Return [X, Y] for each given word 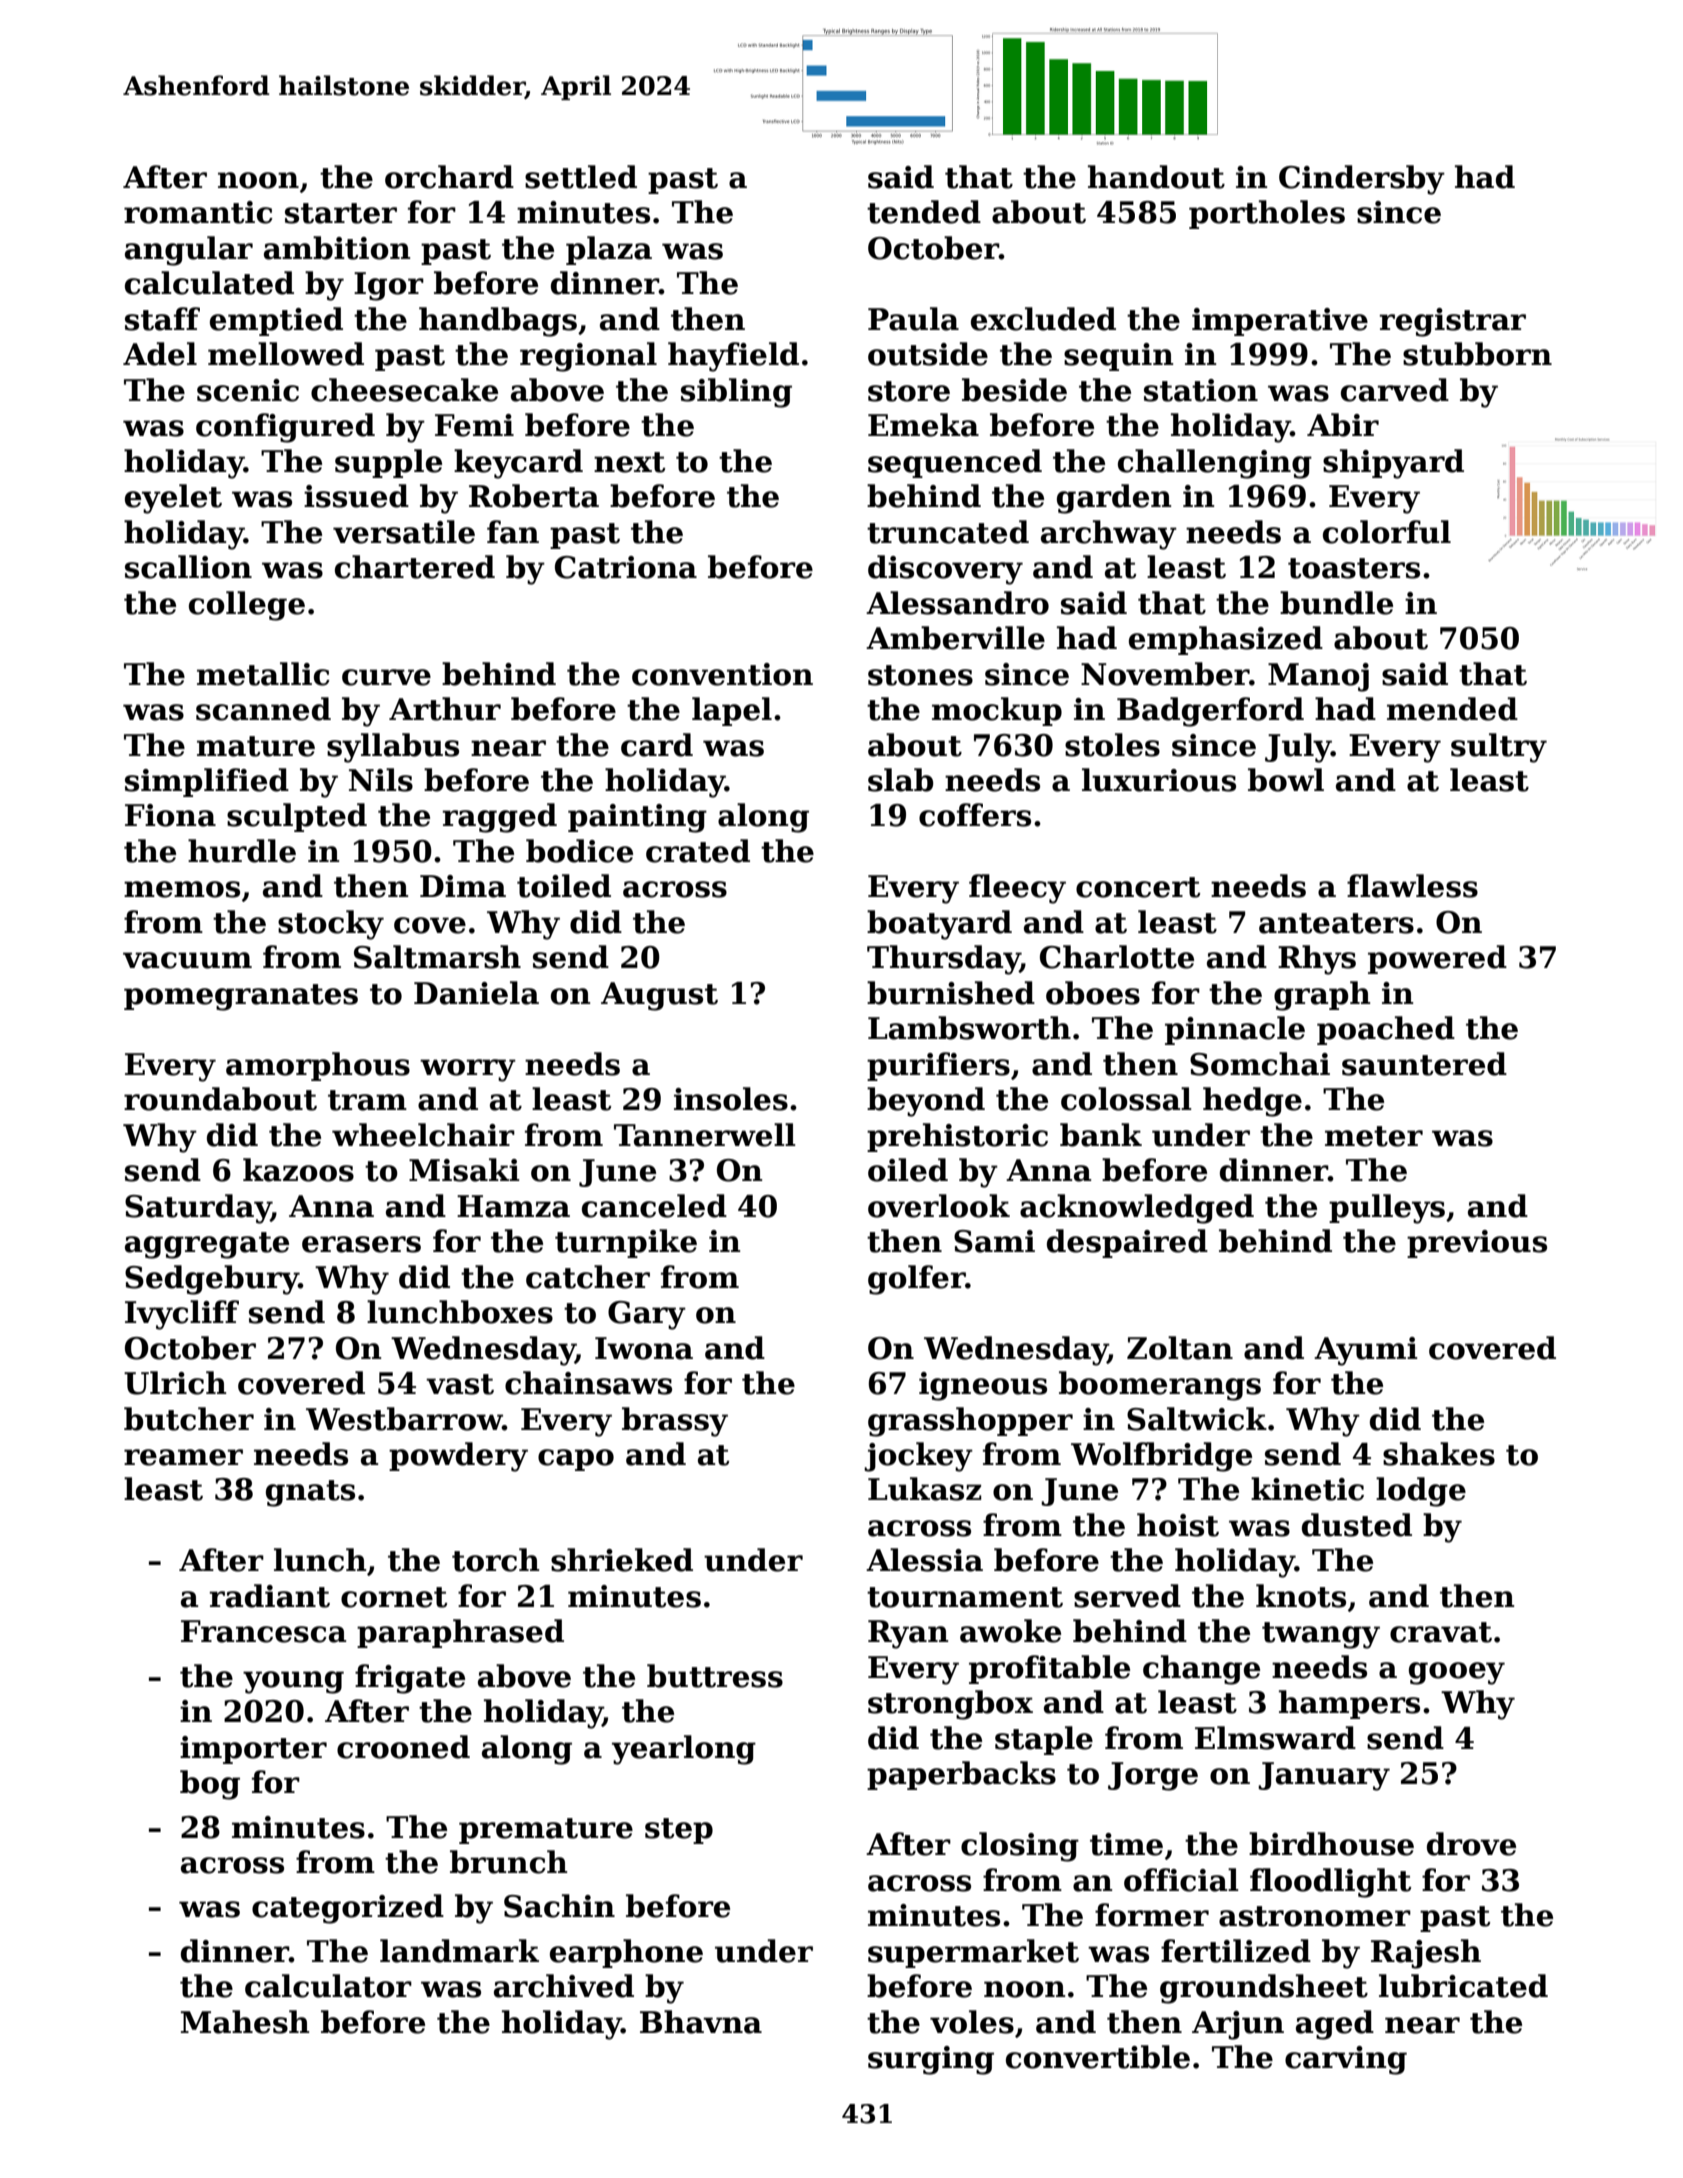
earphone [626, 1953]
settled [581, 177]
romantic [198, 212]
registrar [1453, 322]
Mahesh [245, 2022]
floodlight [1330, 1883]
